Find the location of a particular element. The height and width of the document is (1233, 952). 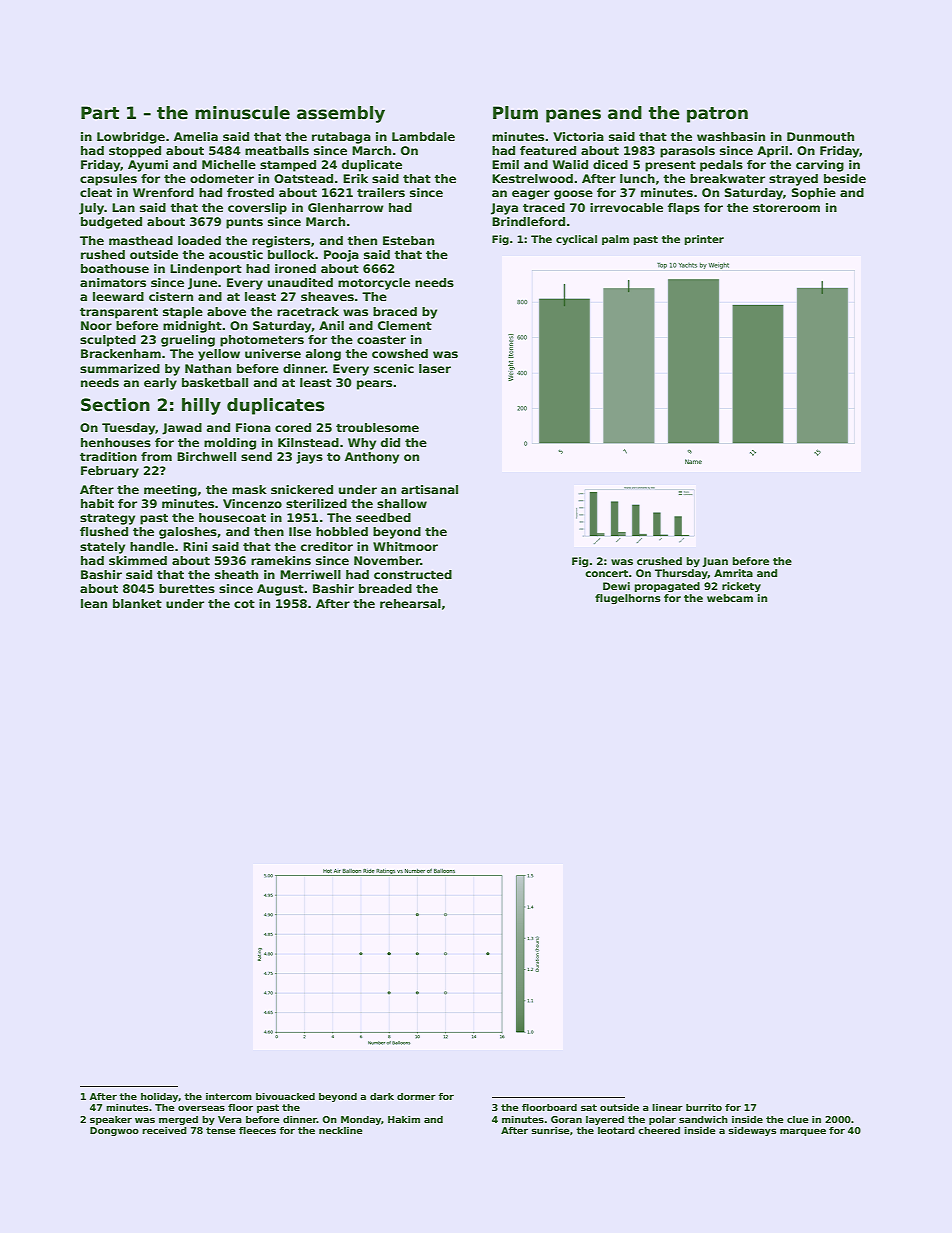

Part is located at coordinates (100, 113).
